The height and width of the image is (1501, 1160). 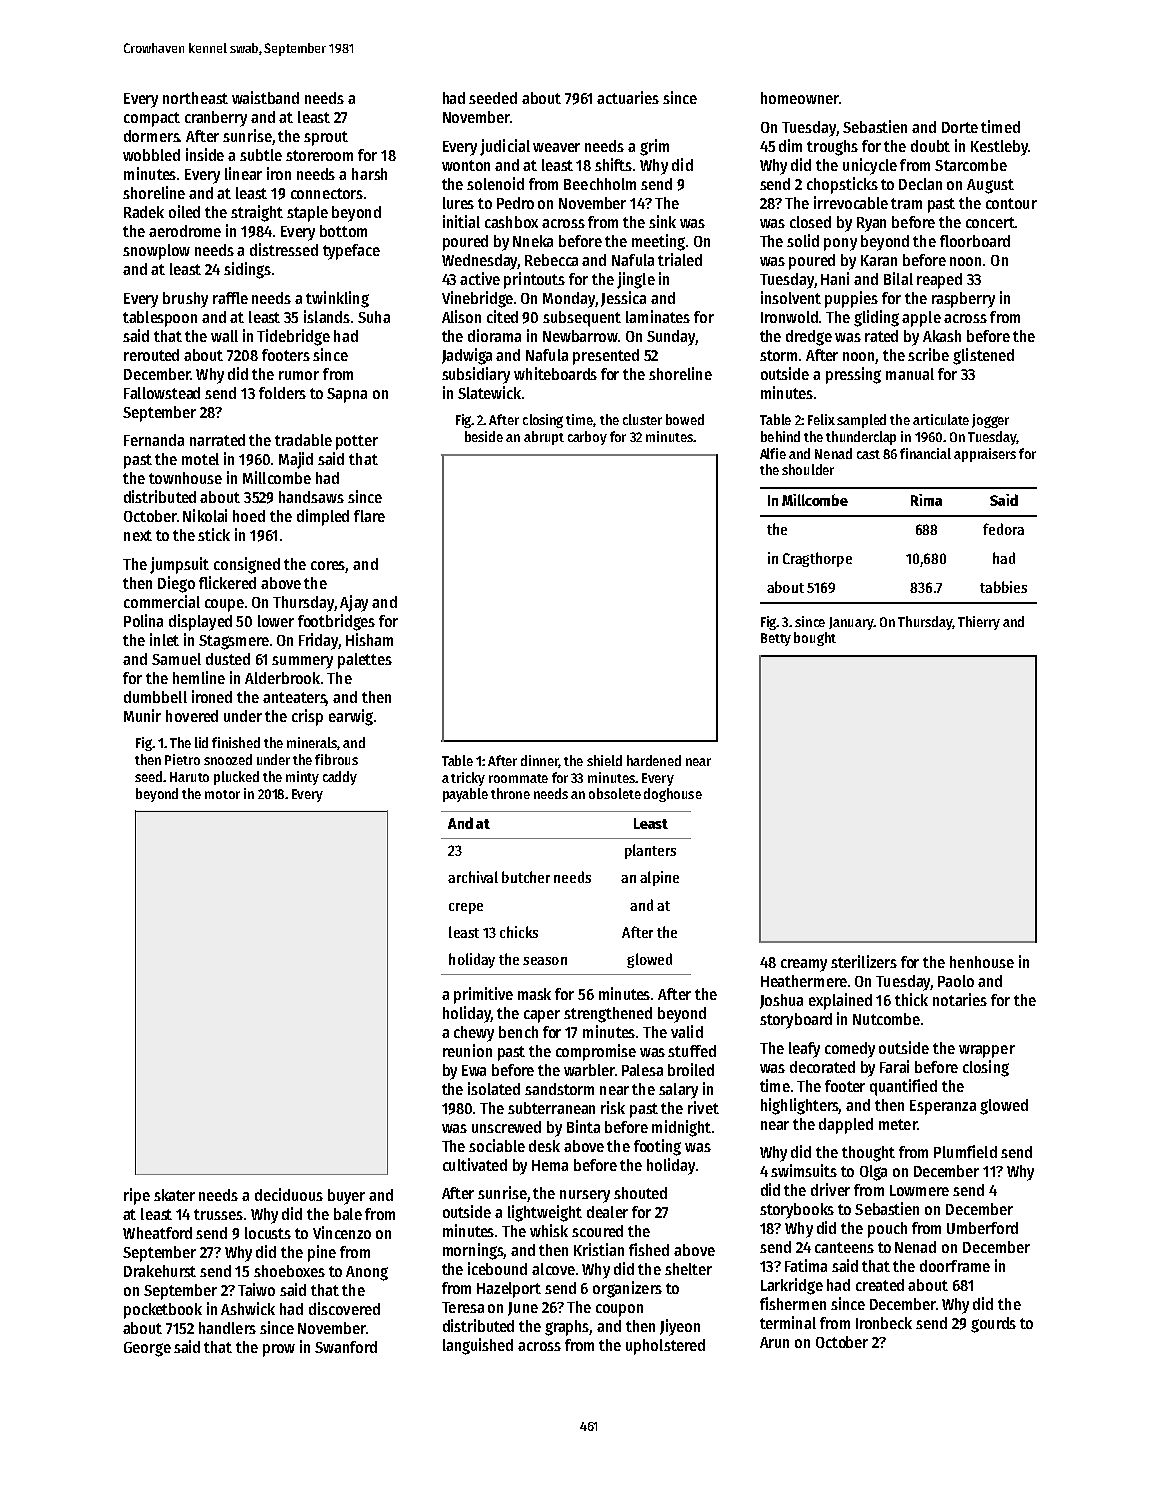 I want to click on Rima, so click(x=926, y=500).
